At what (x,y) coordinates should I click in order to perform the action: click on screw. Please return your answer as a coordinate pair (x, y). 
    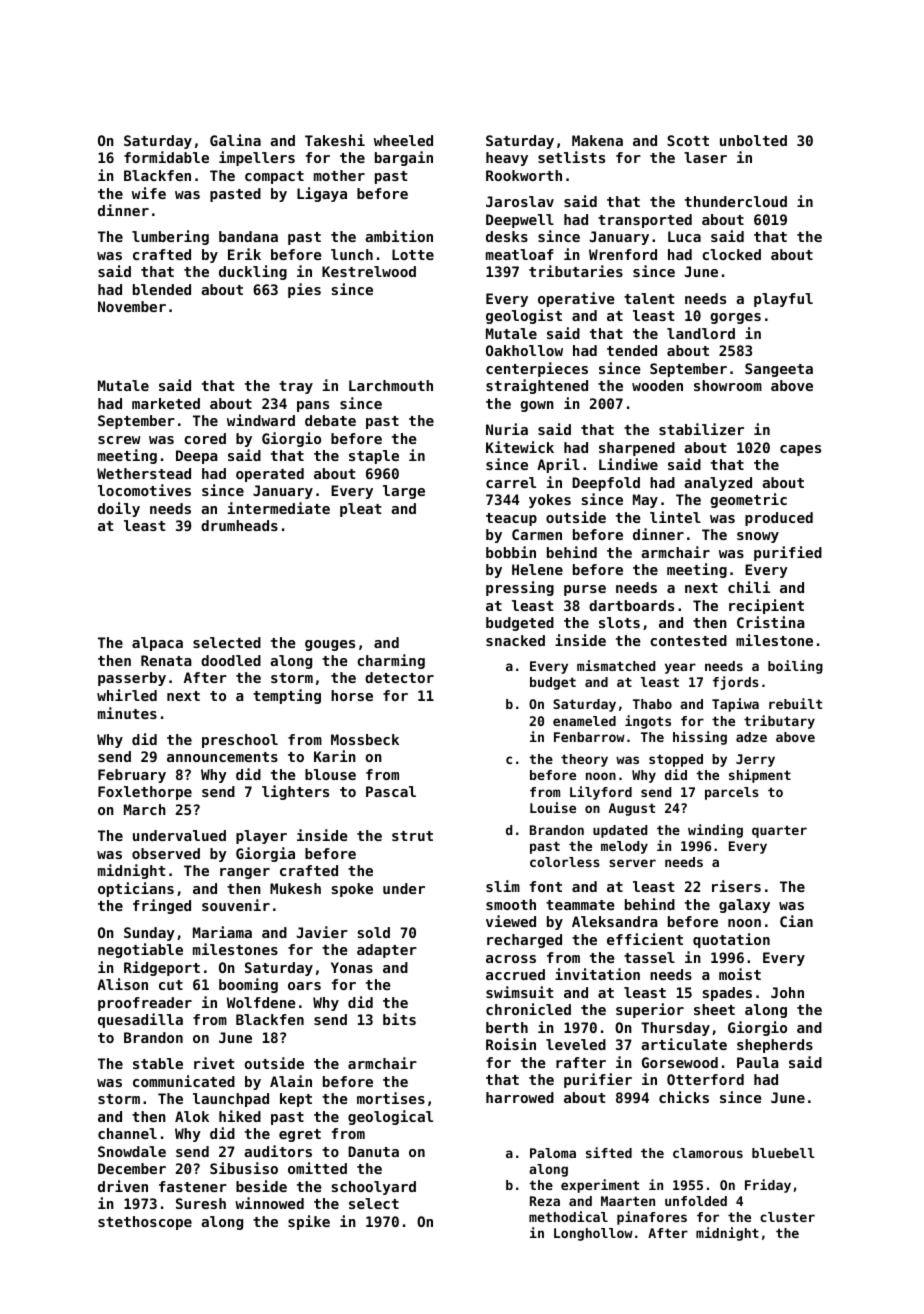
    Looking at the image, I should click on (119, 440).
